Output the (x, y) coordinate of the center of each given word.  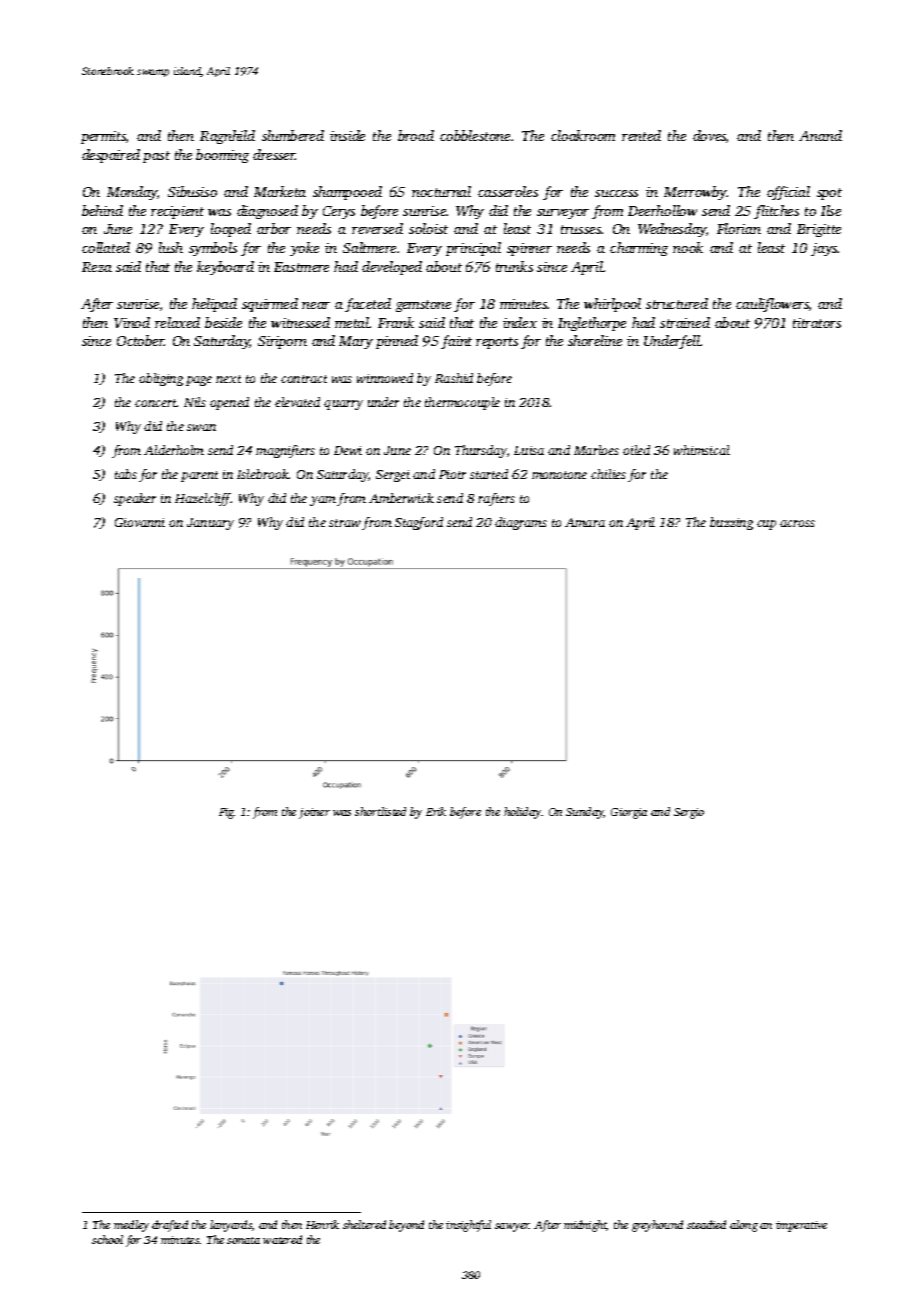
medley (131, 1226)
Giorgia (629, 813)
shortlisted (380, 811)
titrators (817, 323)
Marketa (280, 191)
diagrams (521, 523)
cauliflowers (772, 305)
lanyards (231, 1226)
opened (229, 403)
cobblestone (475, 135)
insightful (468, 1226)
